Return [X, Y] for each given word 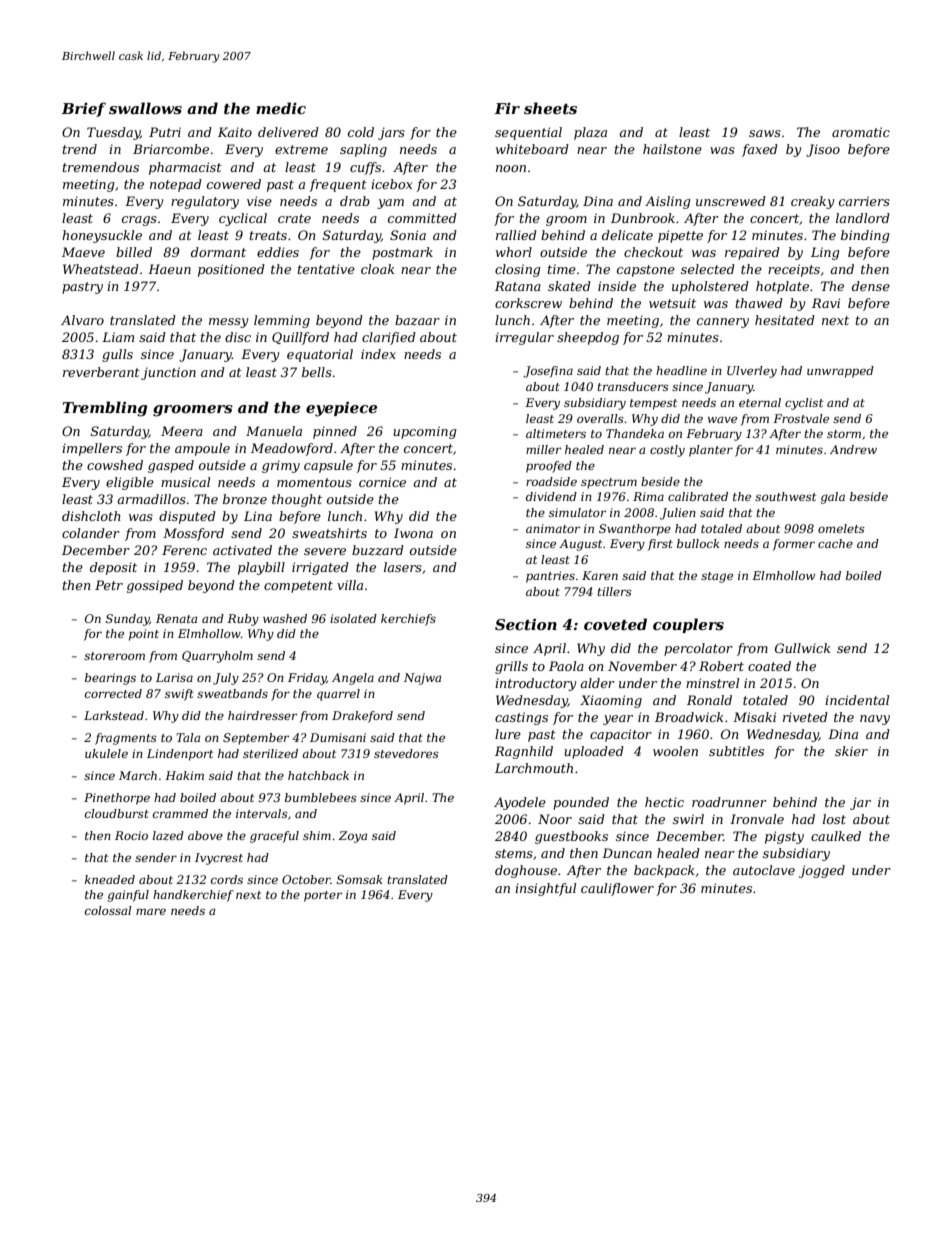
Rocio [131, 835]
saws [765, 133]
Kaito [235, 132]
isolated [353, 618]
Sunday [127, 620]
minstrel [712, 683]
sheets [550, 108]
